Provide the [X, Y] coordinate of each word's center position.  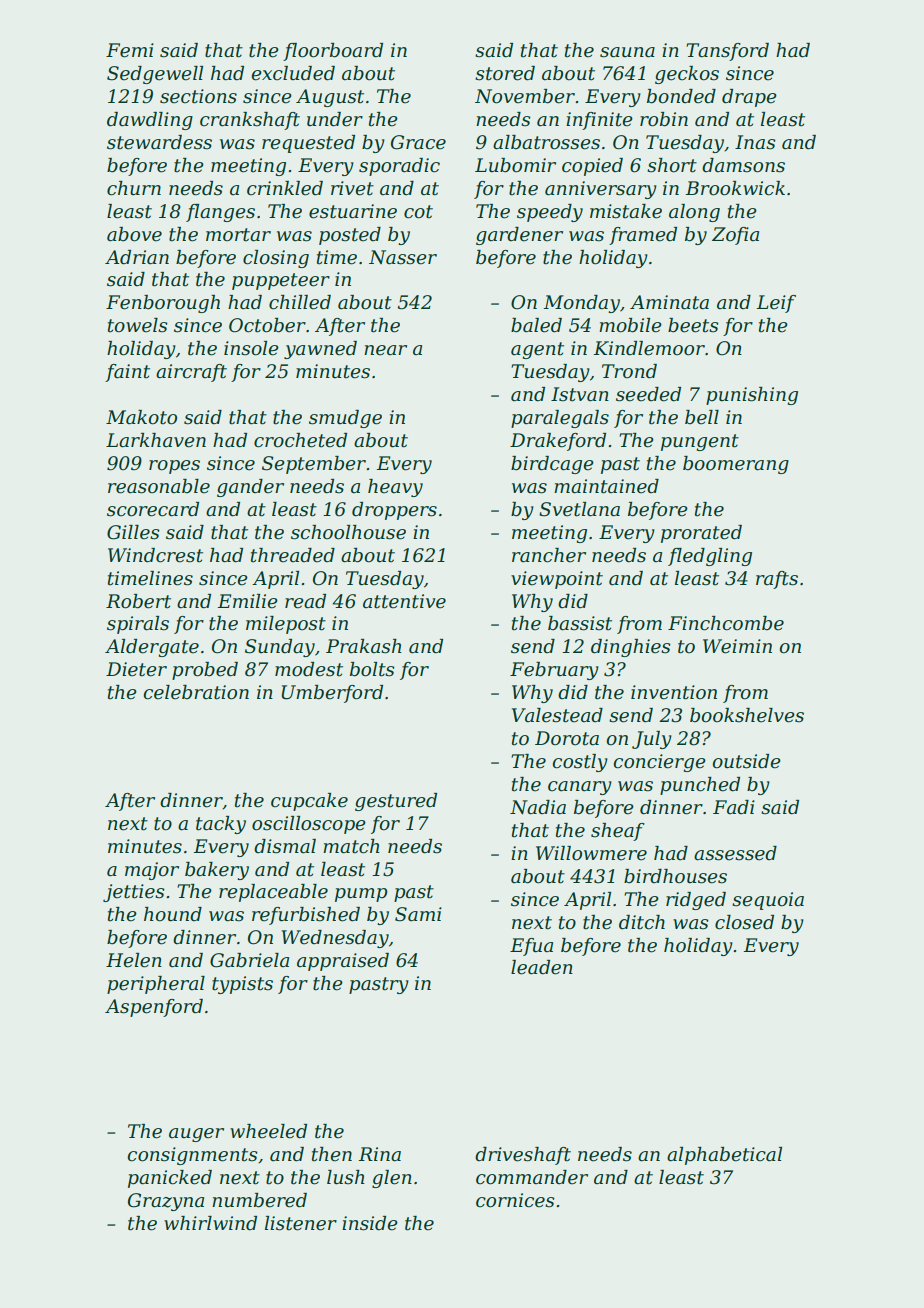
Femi [130, 50]
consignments [193, 1156]
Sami [418, 914]
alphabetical [724, 1156]
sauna [627, 52]
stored [505, 73]
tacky [221, 825]
